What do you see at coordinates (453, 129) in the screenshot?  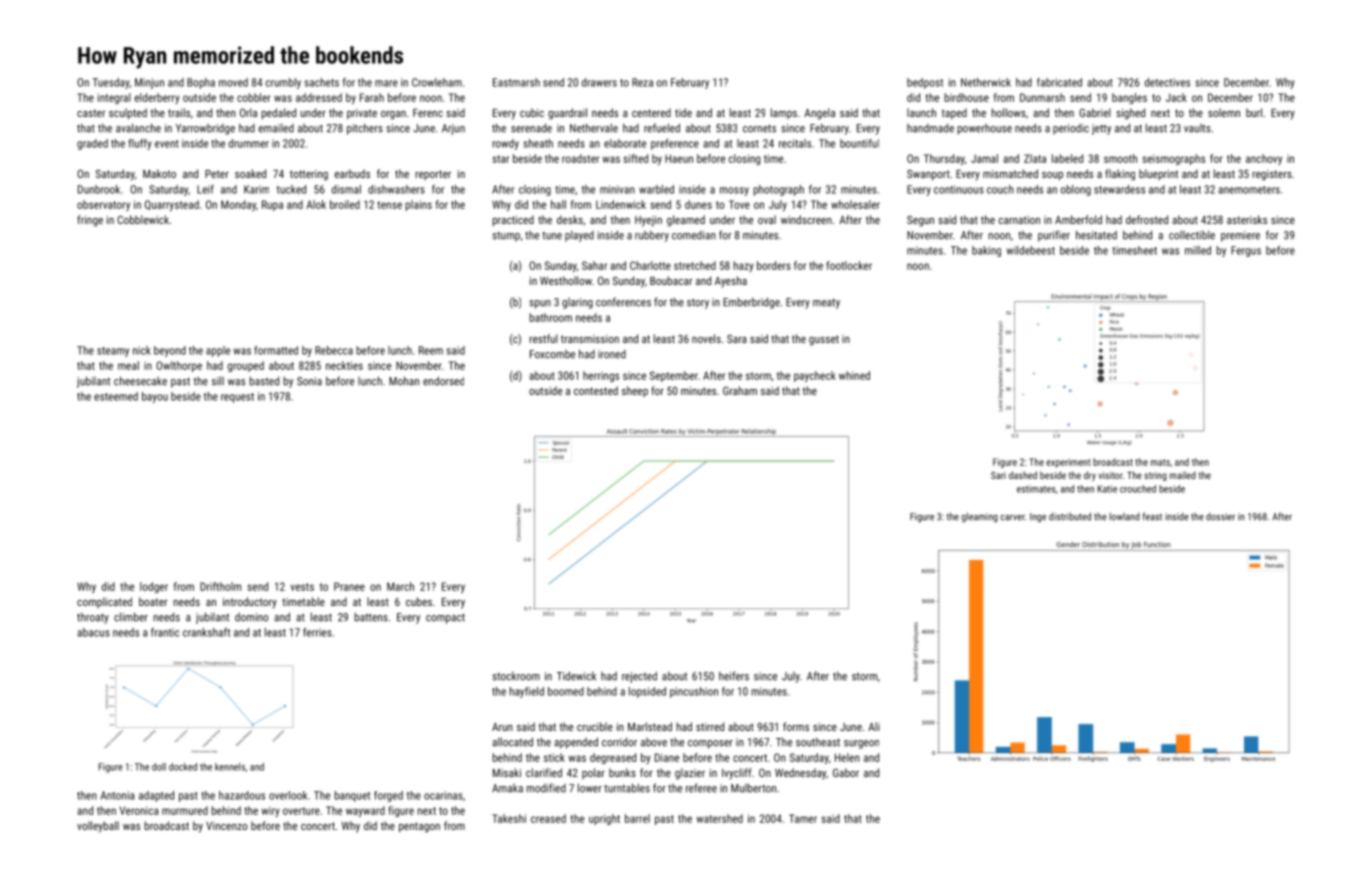 I see `Arjun` at bounding box center [453, 129].
